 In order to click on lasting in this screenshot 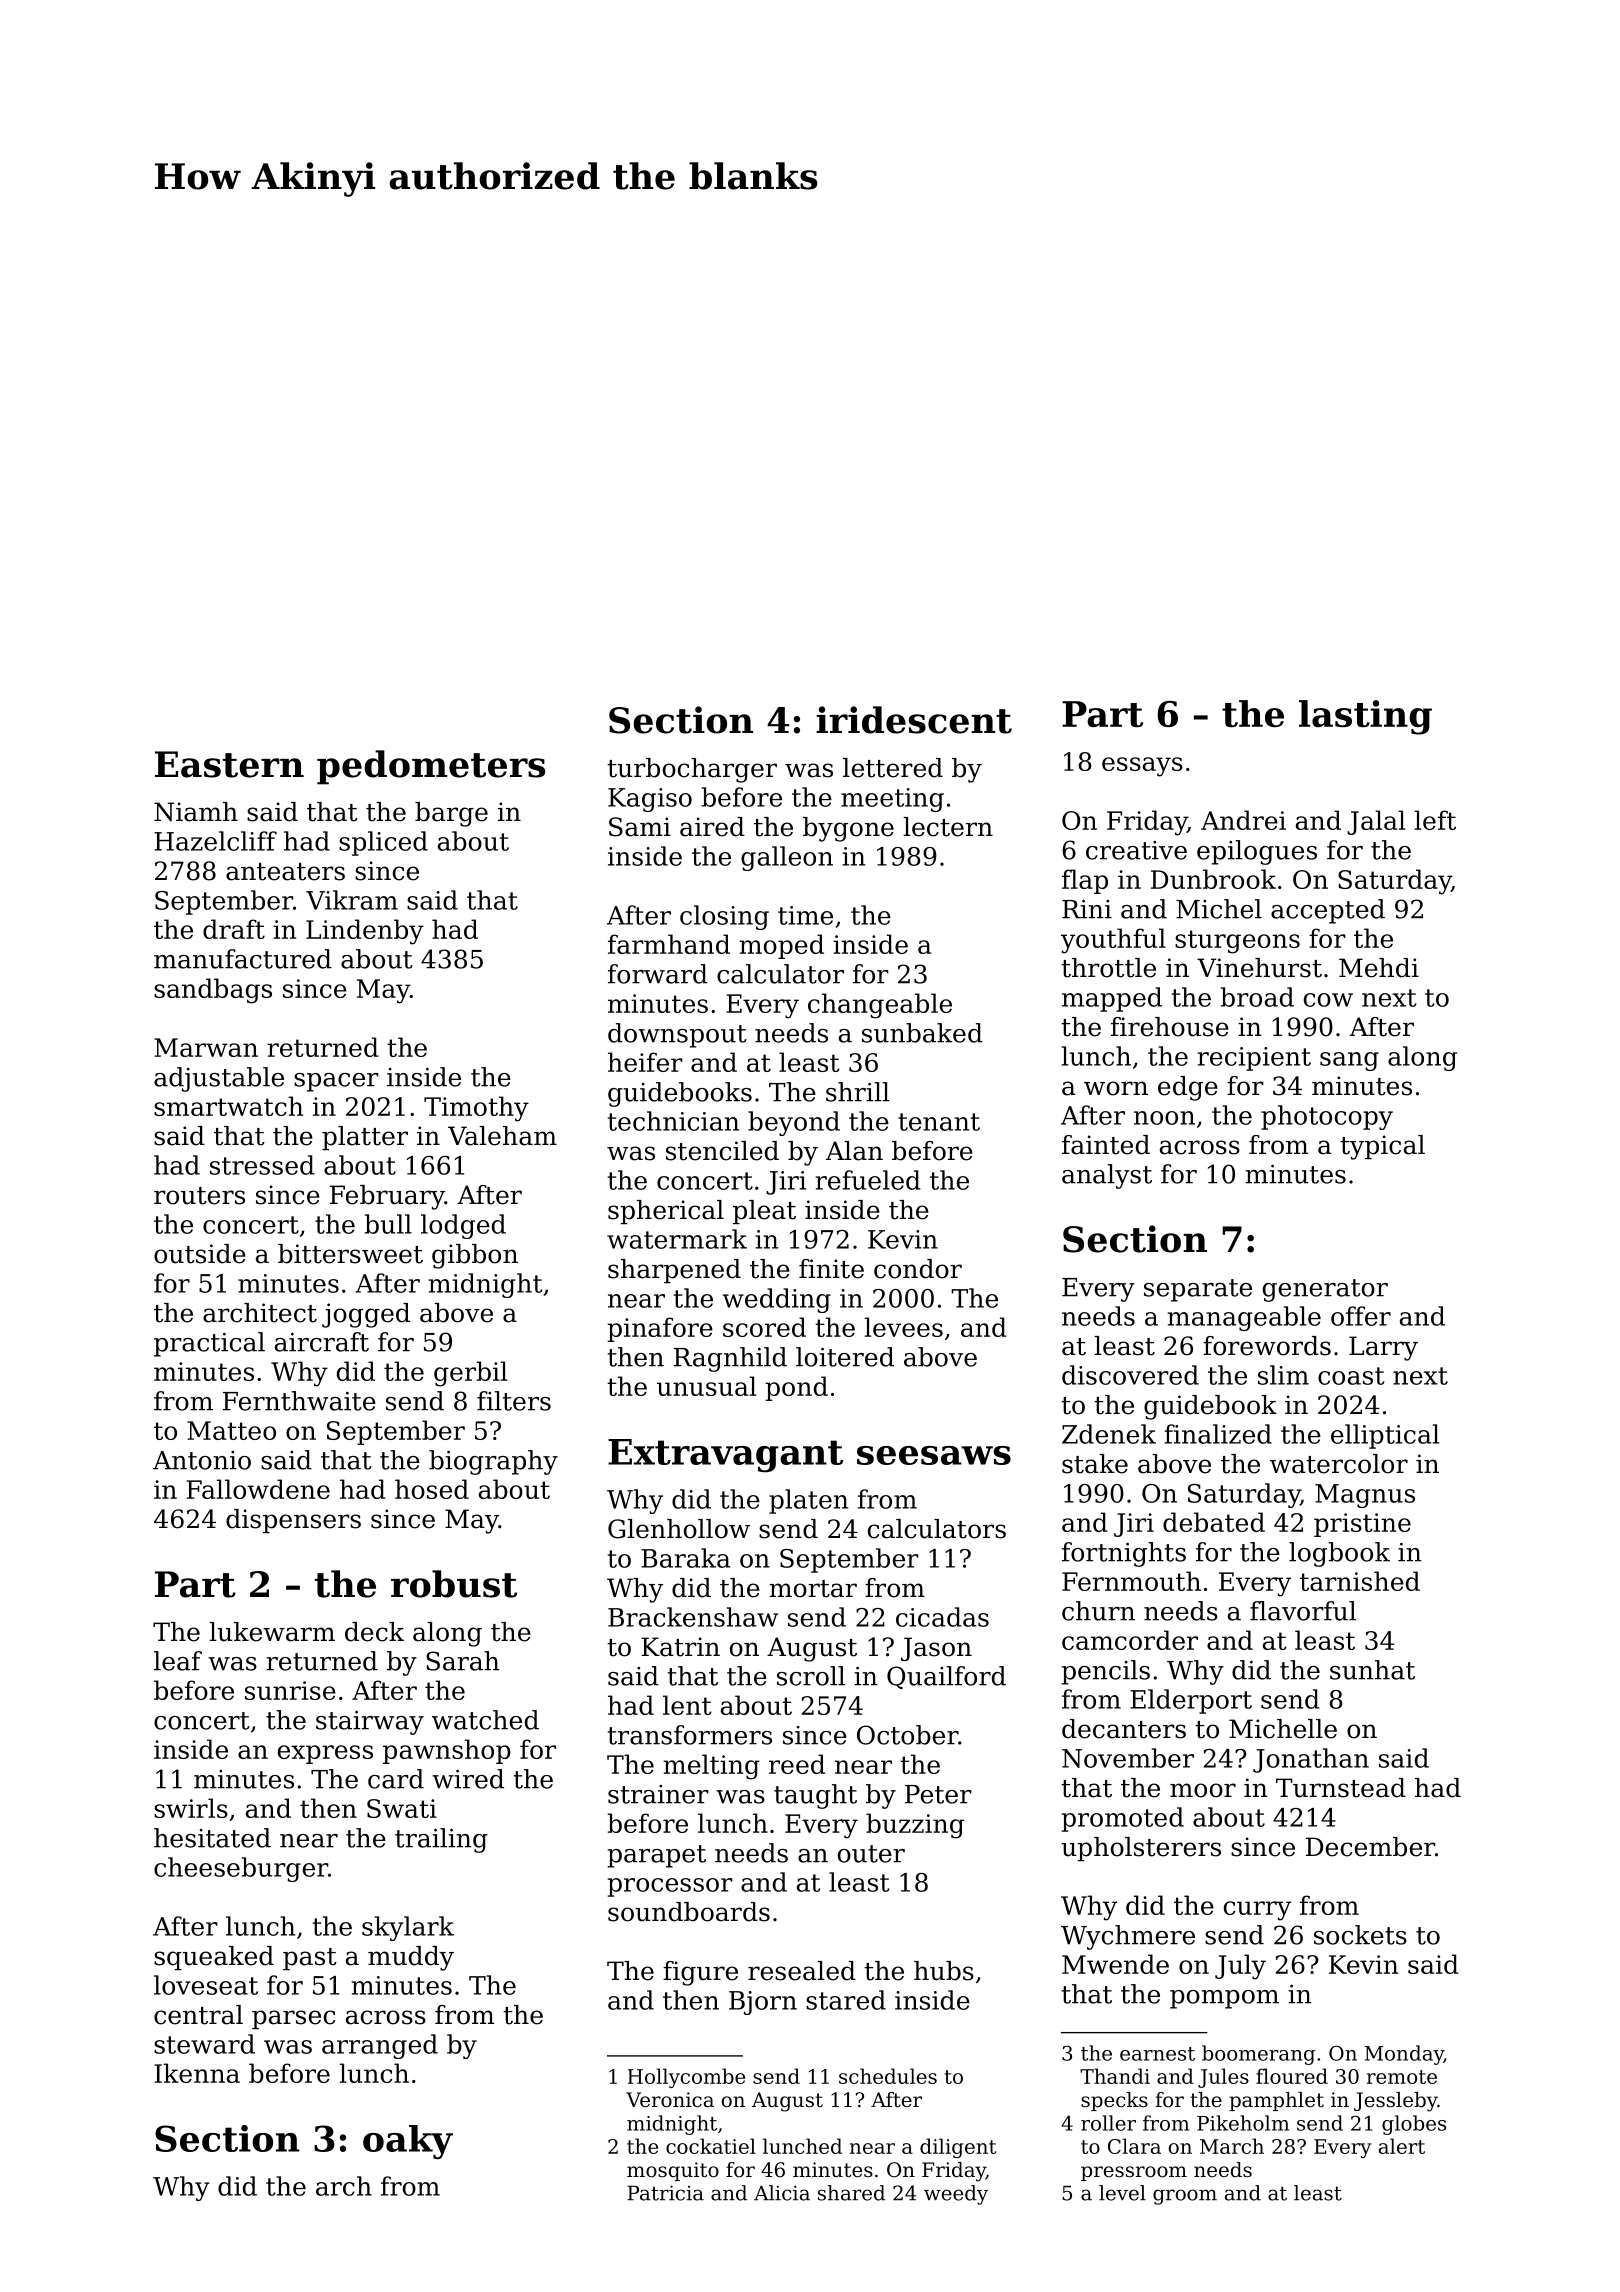, I will do `click(1365, 717)`.
